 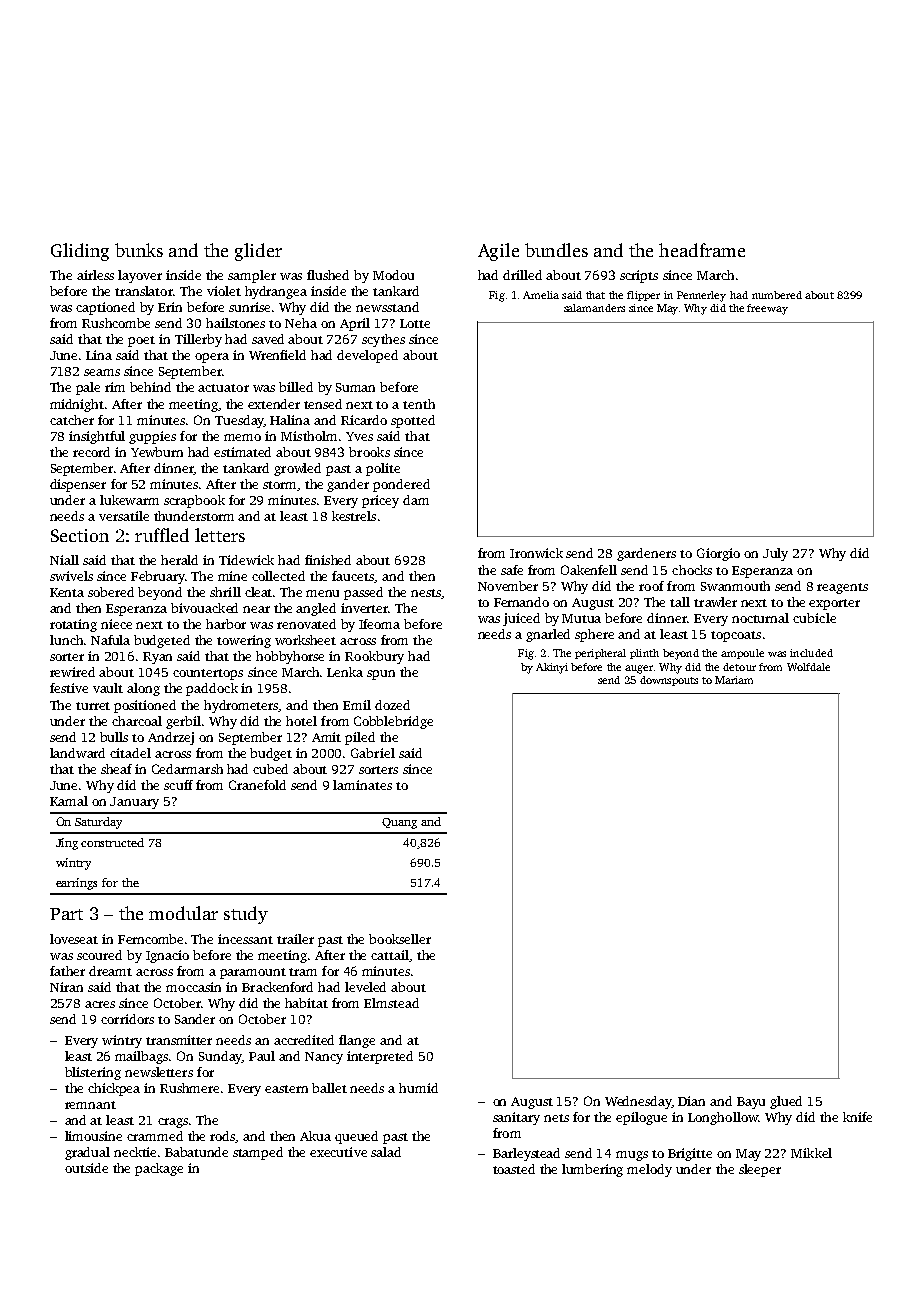 I want to click on headframe, so click(x=702, y=250).
